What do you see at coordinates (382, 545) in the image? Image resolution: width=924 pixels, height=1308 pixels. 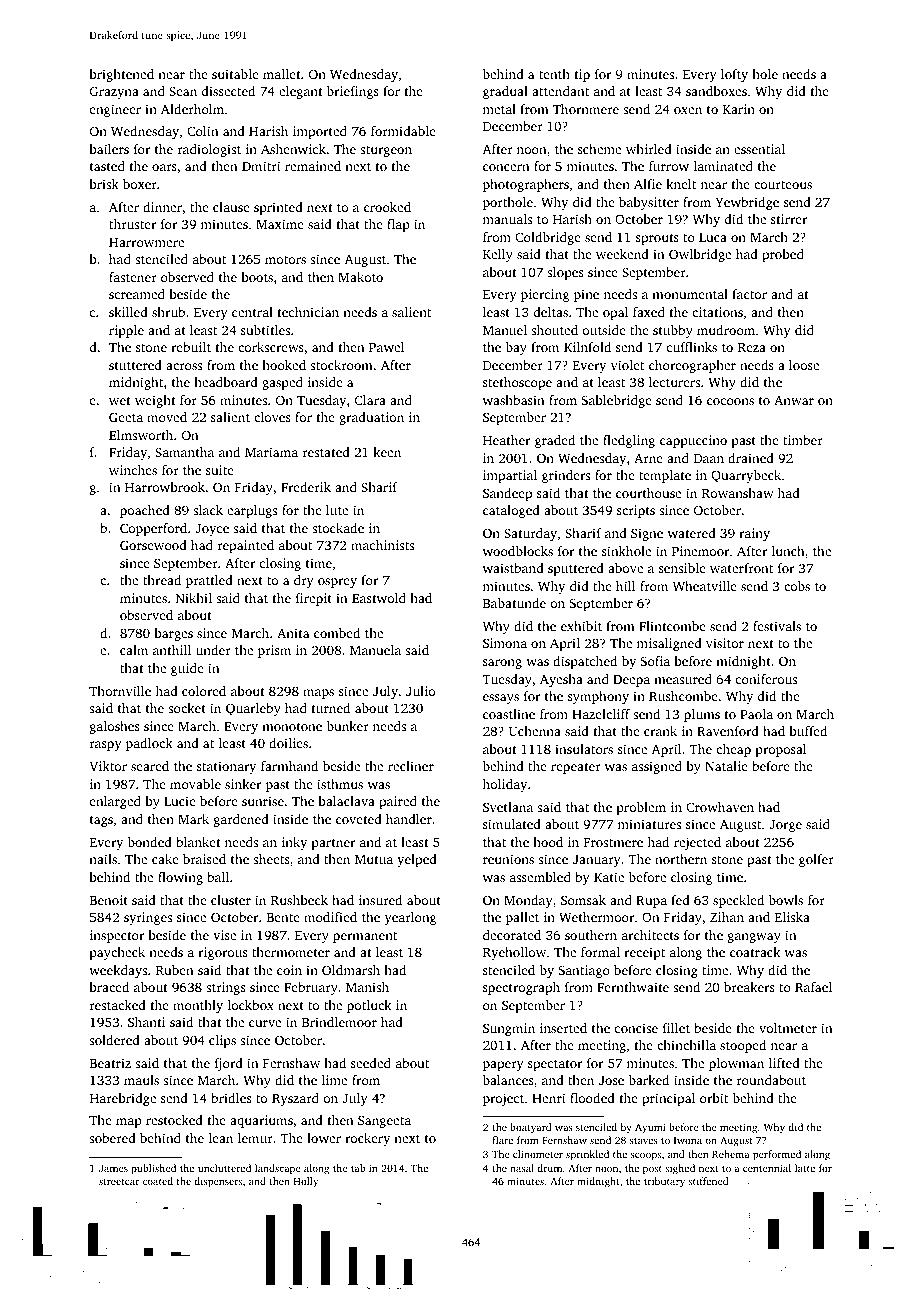 I see `machinists` at bounding box center [382, 545].
